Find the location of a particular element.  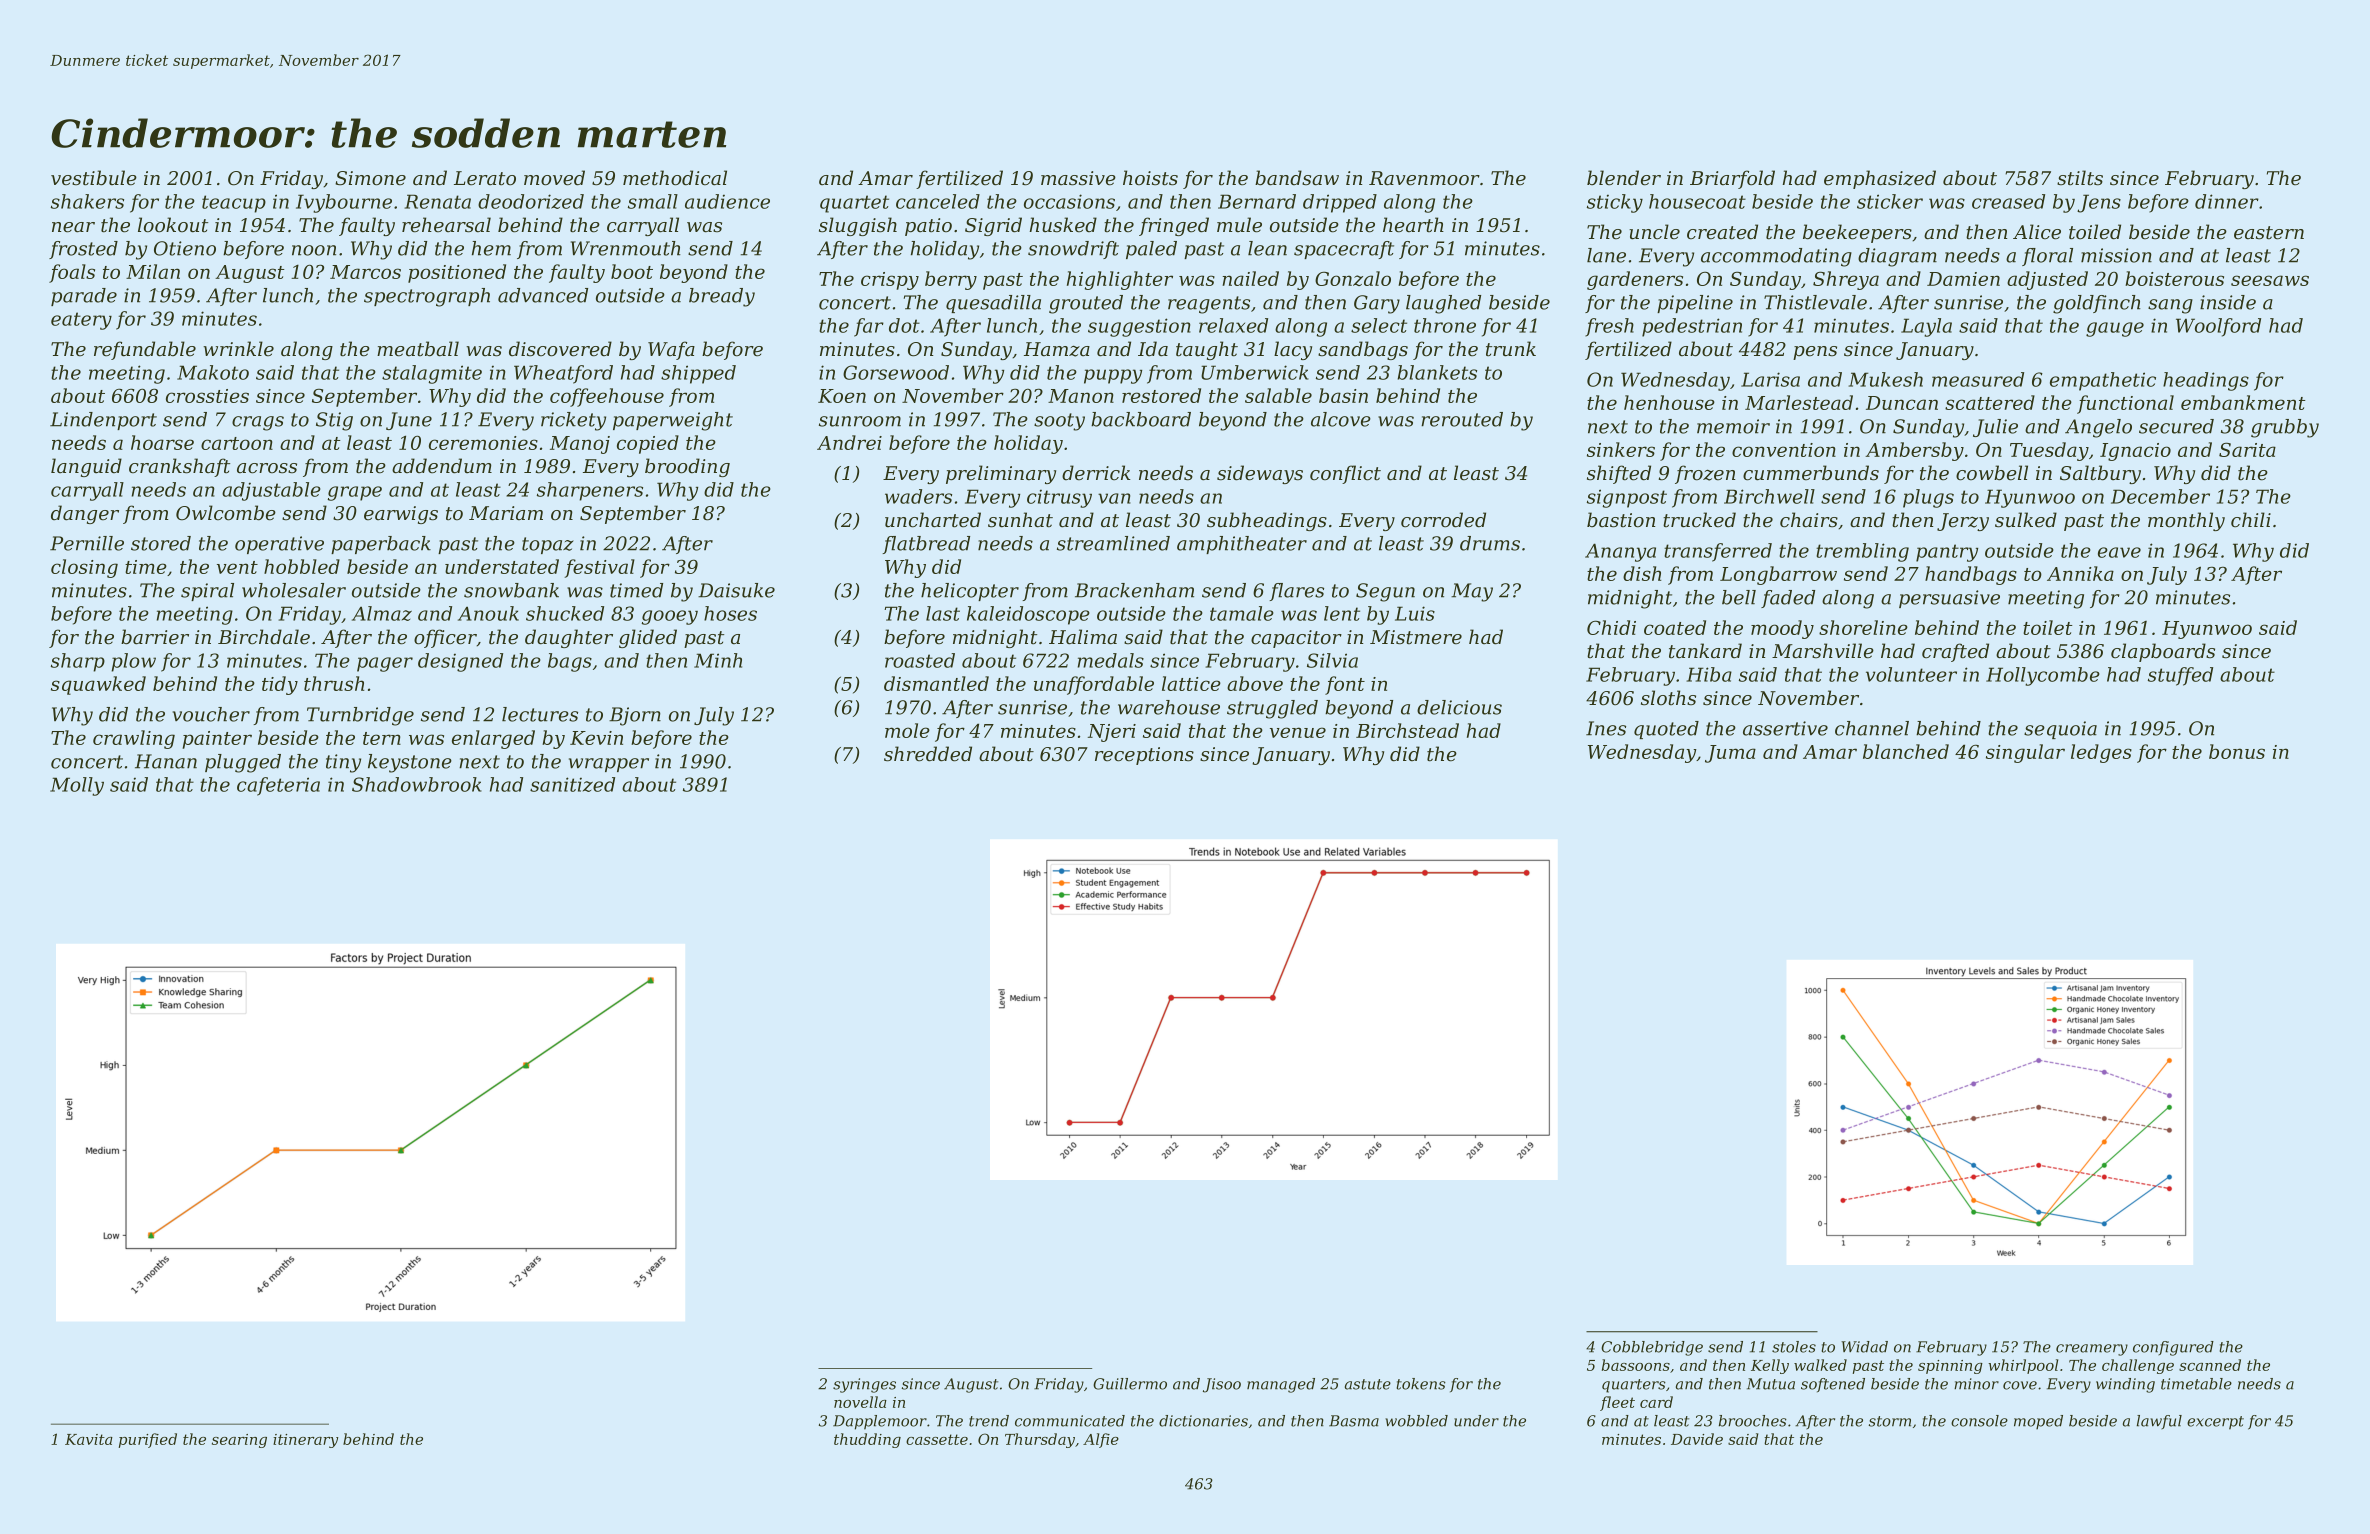

Molly is located at coordinates (77, 786).
